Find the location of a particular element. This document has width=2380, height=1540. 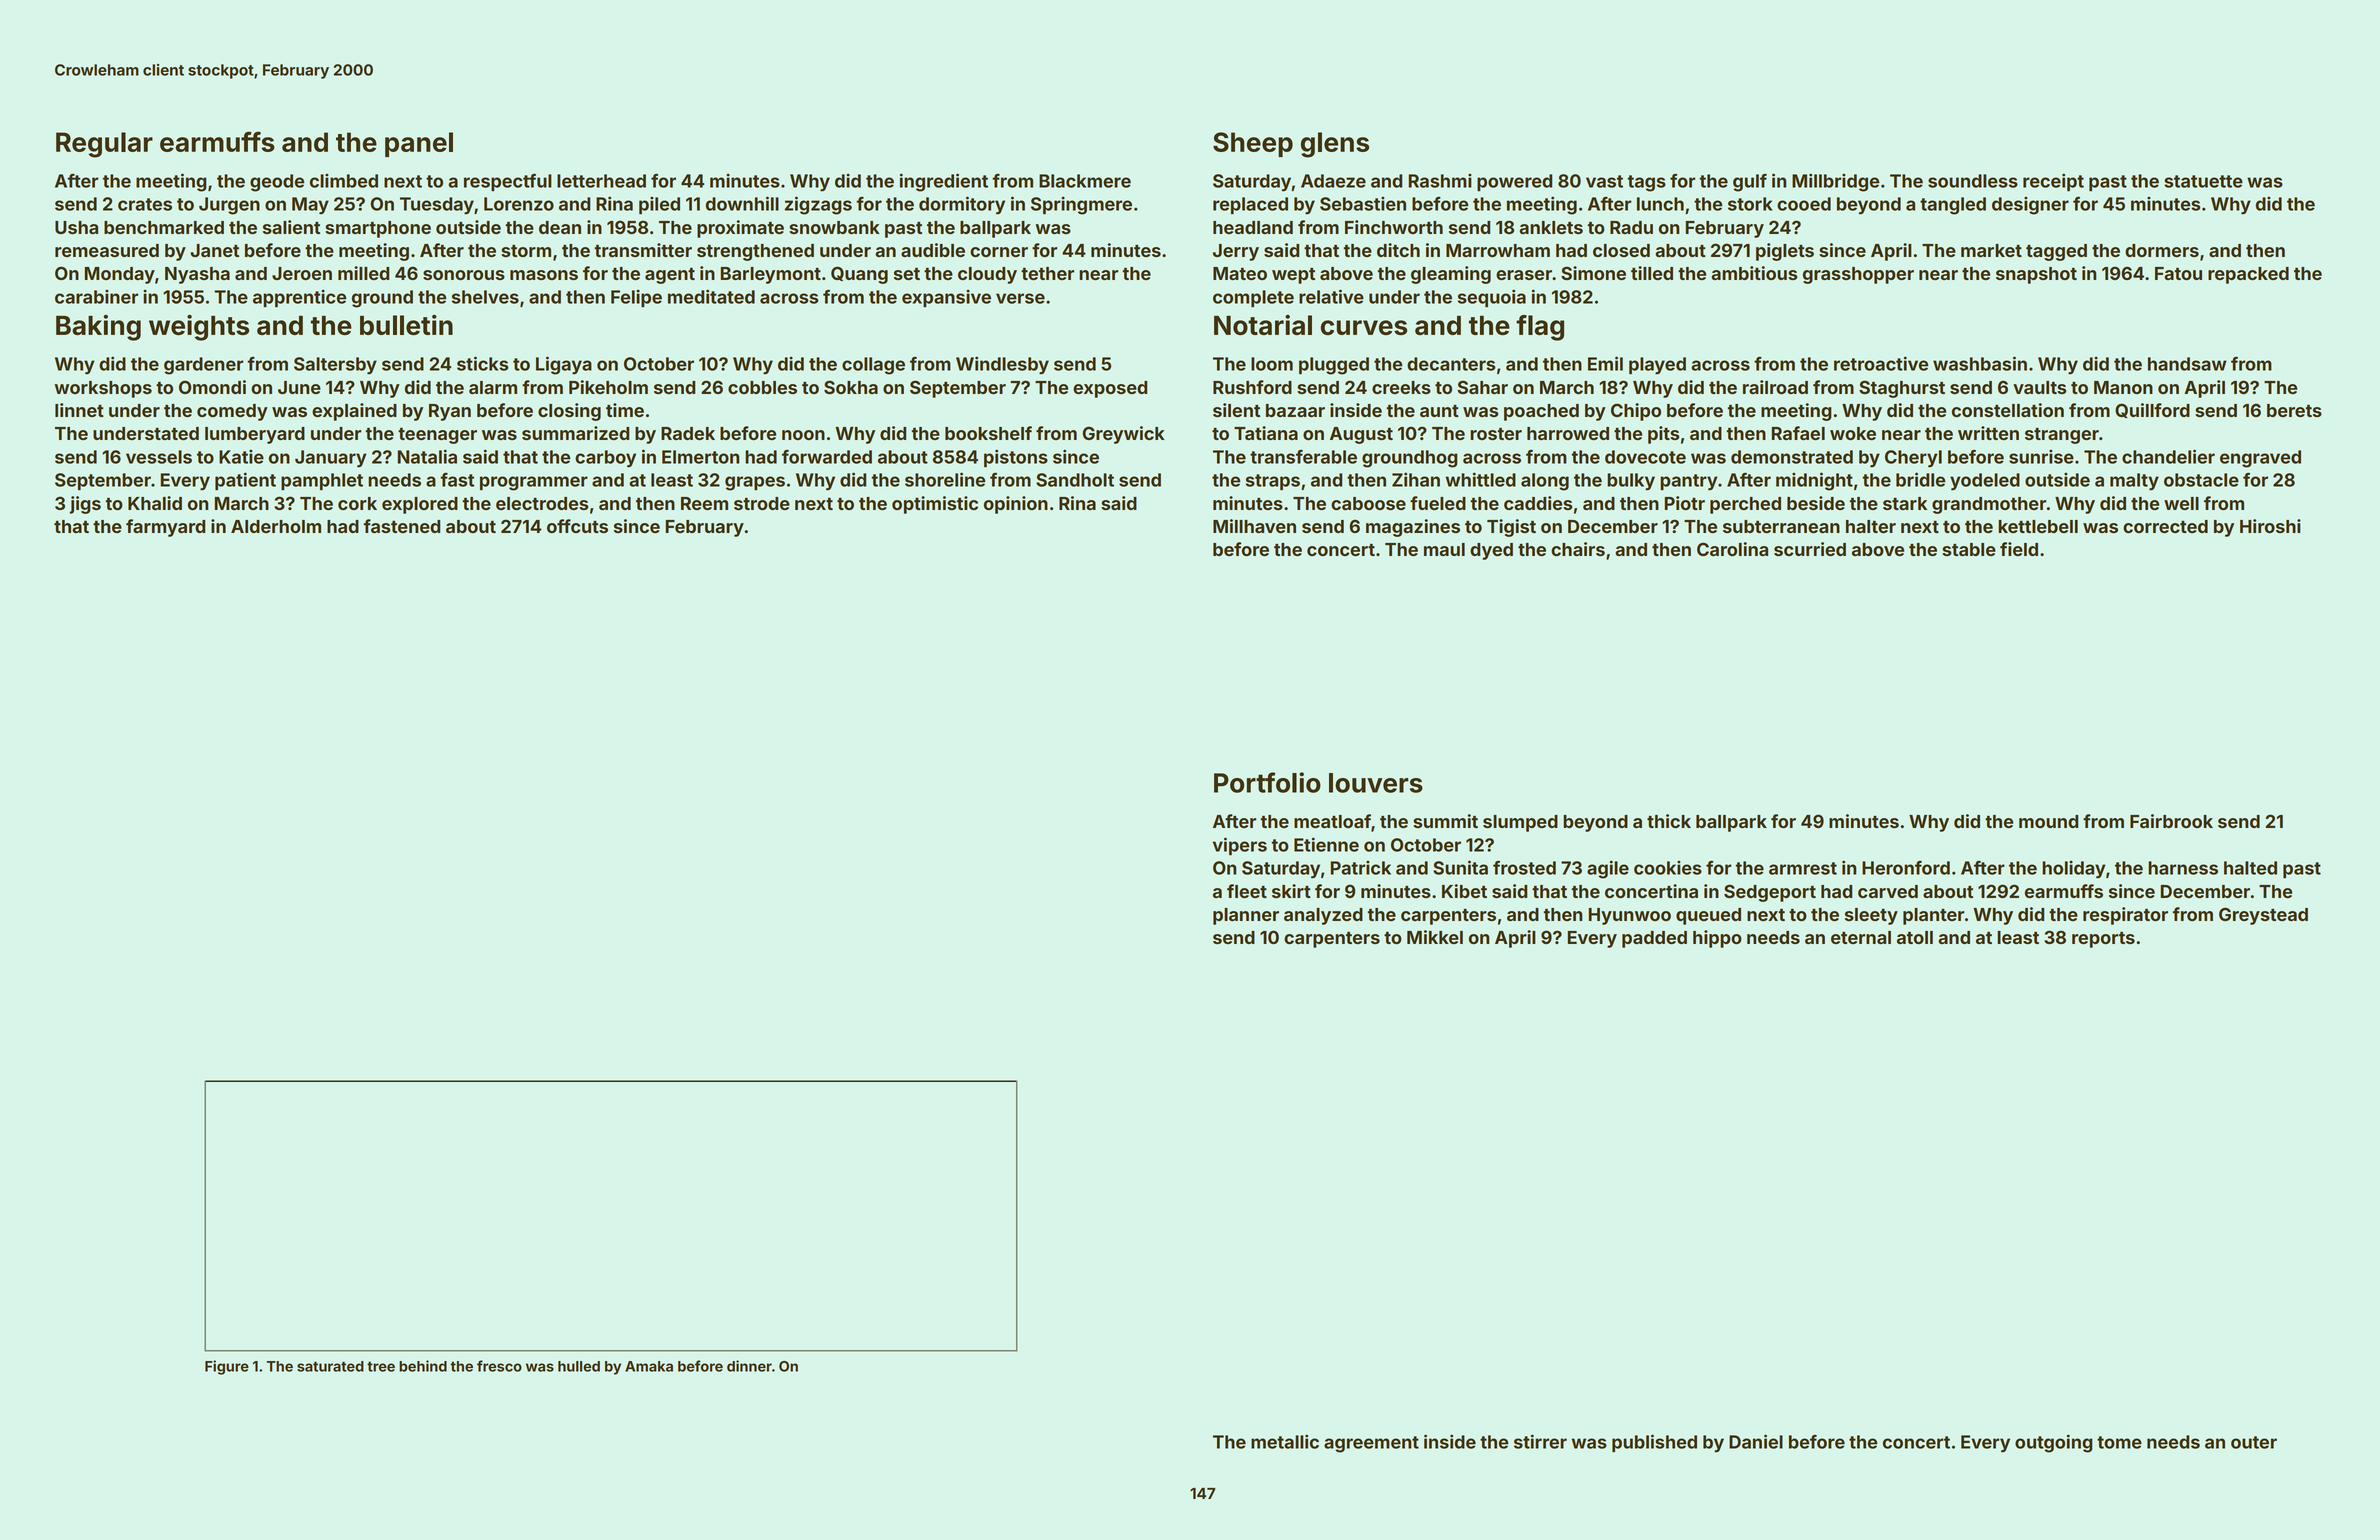

sequoia is located at coordinates (1492, 298).
